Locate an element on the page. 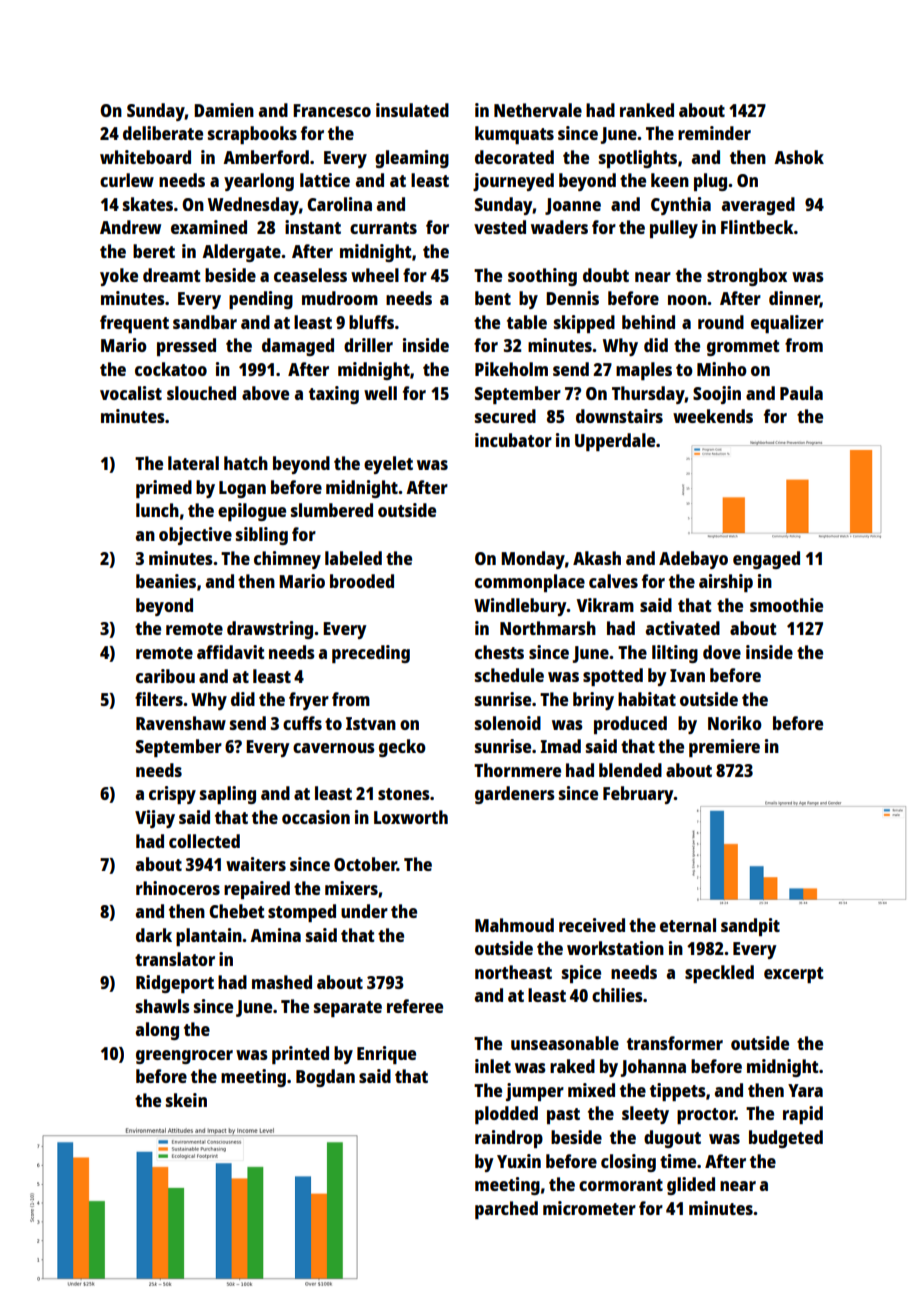 Image resolution: width=924 pixels, height=1308 pixels. parched is located at coordinates (506, 1210).
